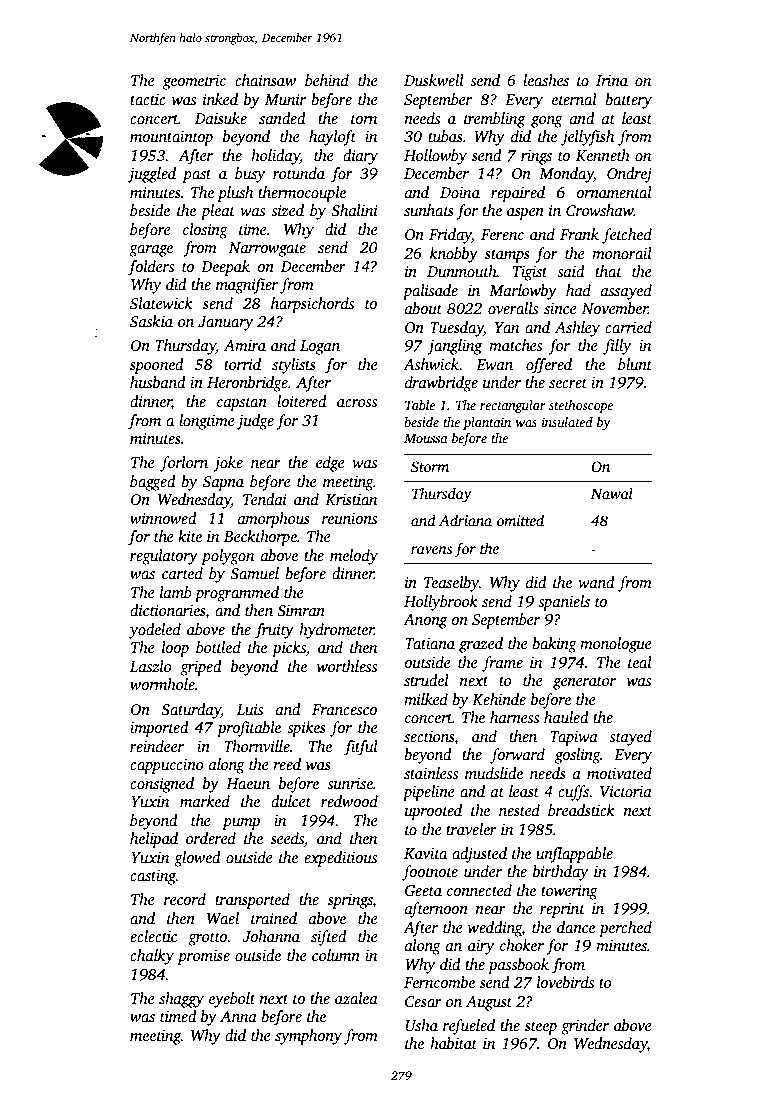 This image has width=782, height=1109. What do you see at coordinates (312, 305) in the image?
I see `harpsichords` at bounding box center [312, 305].
